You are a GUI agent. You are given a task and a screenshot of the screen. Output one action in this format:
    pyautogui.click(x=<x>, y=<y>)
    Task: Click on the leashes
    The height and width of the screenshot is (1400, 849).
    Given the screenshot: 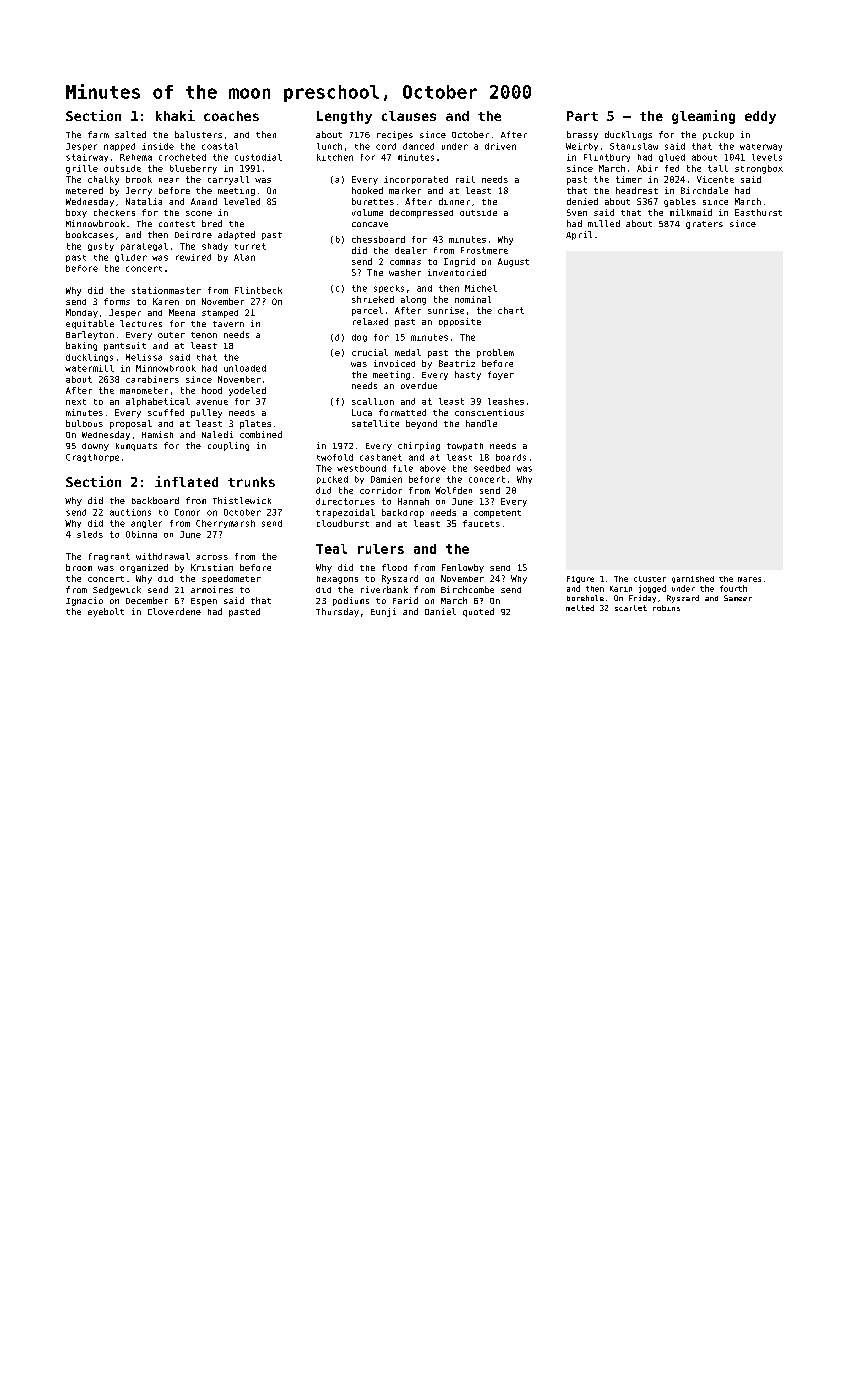 What is the action you would take?
    pyautogui.click(x=506, y=401)
